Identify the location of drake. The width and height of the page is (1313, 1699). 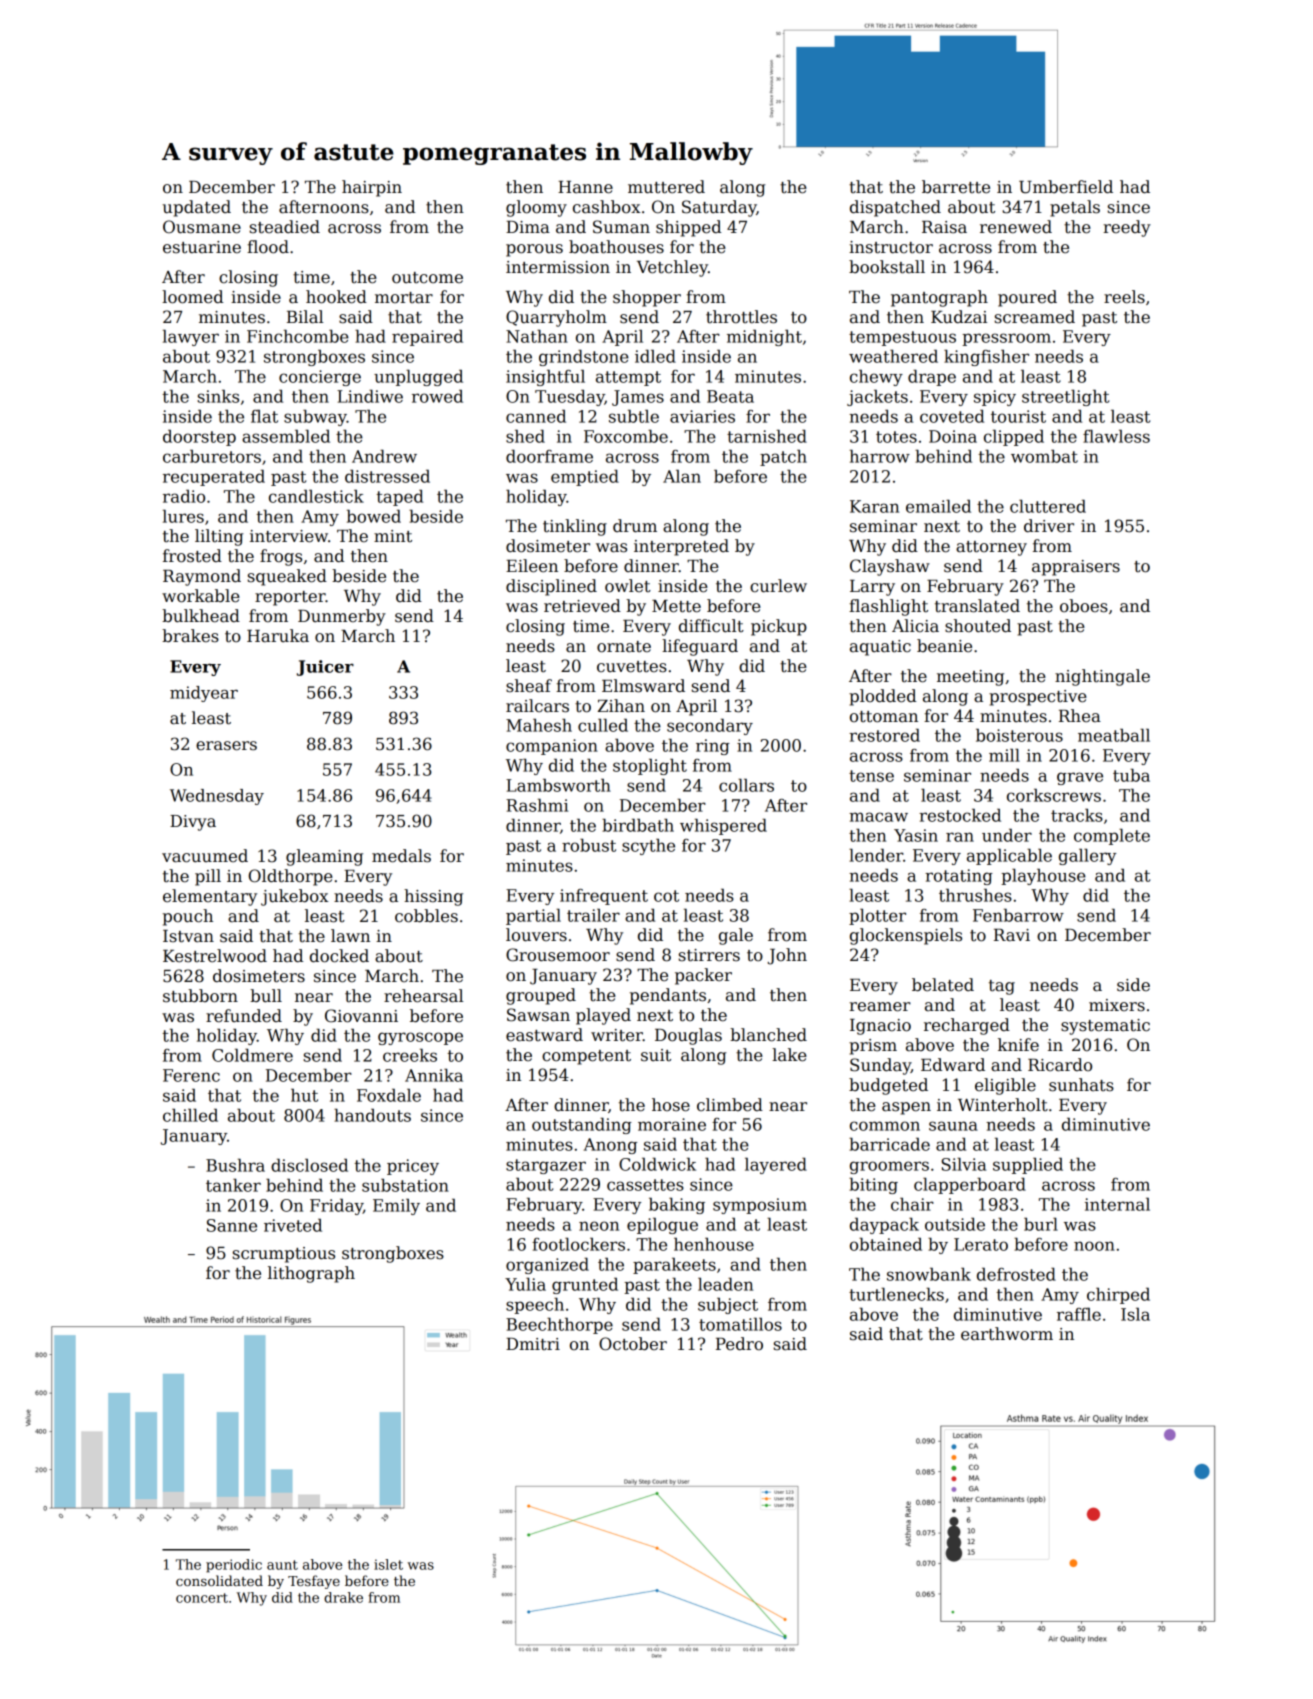
(343, 1597).
